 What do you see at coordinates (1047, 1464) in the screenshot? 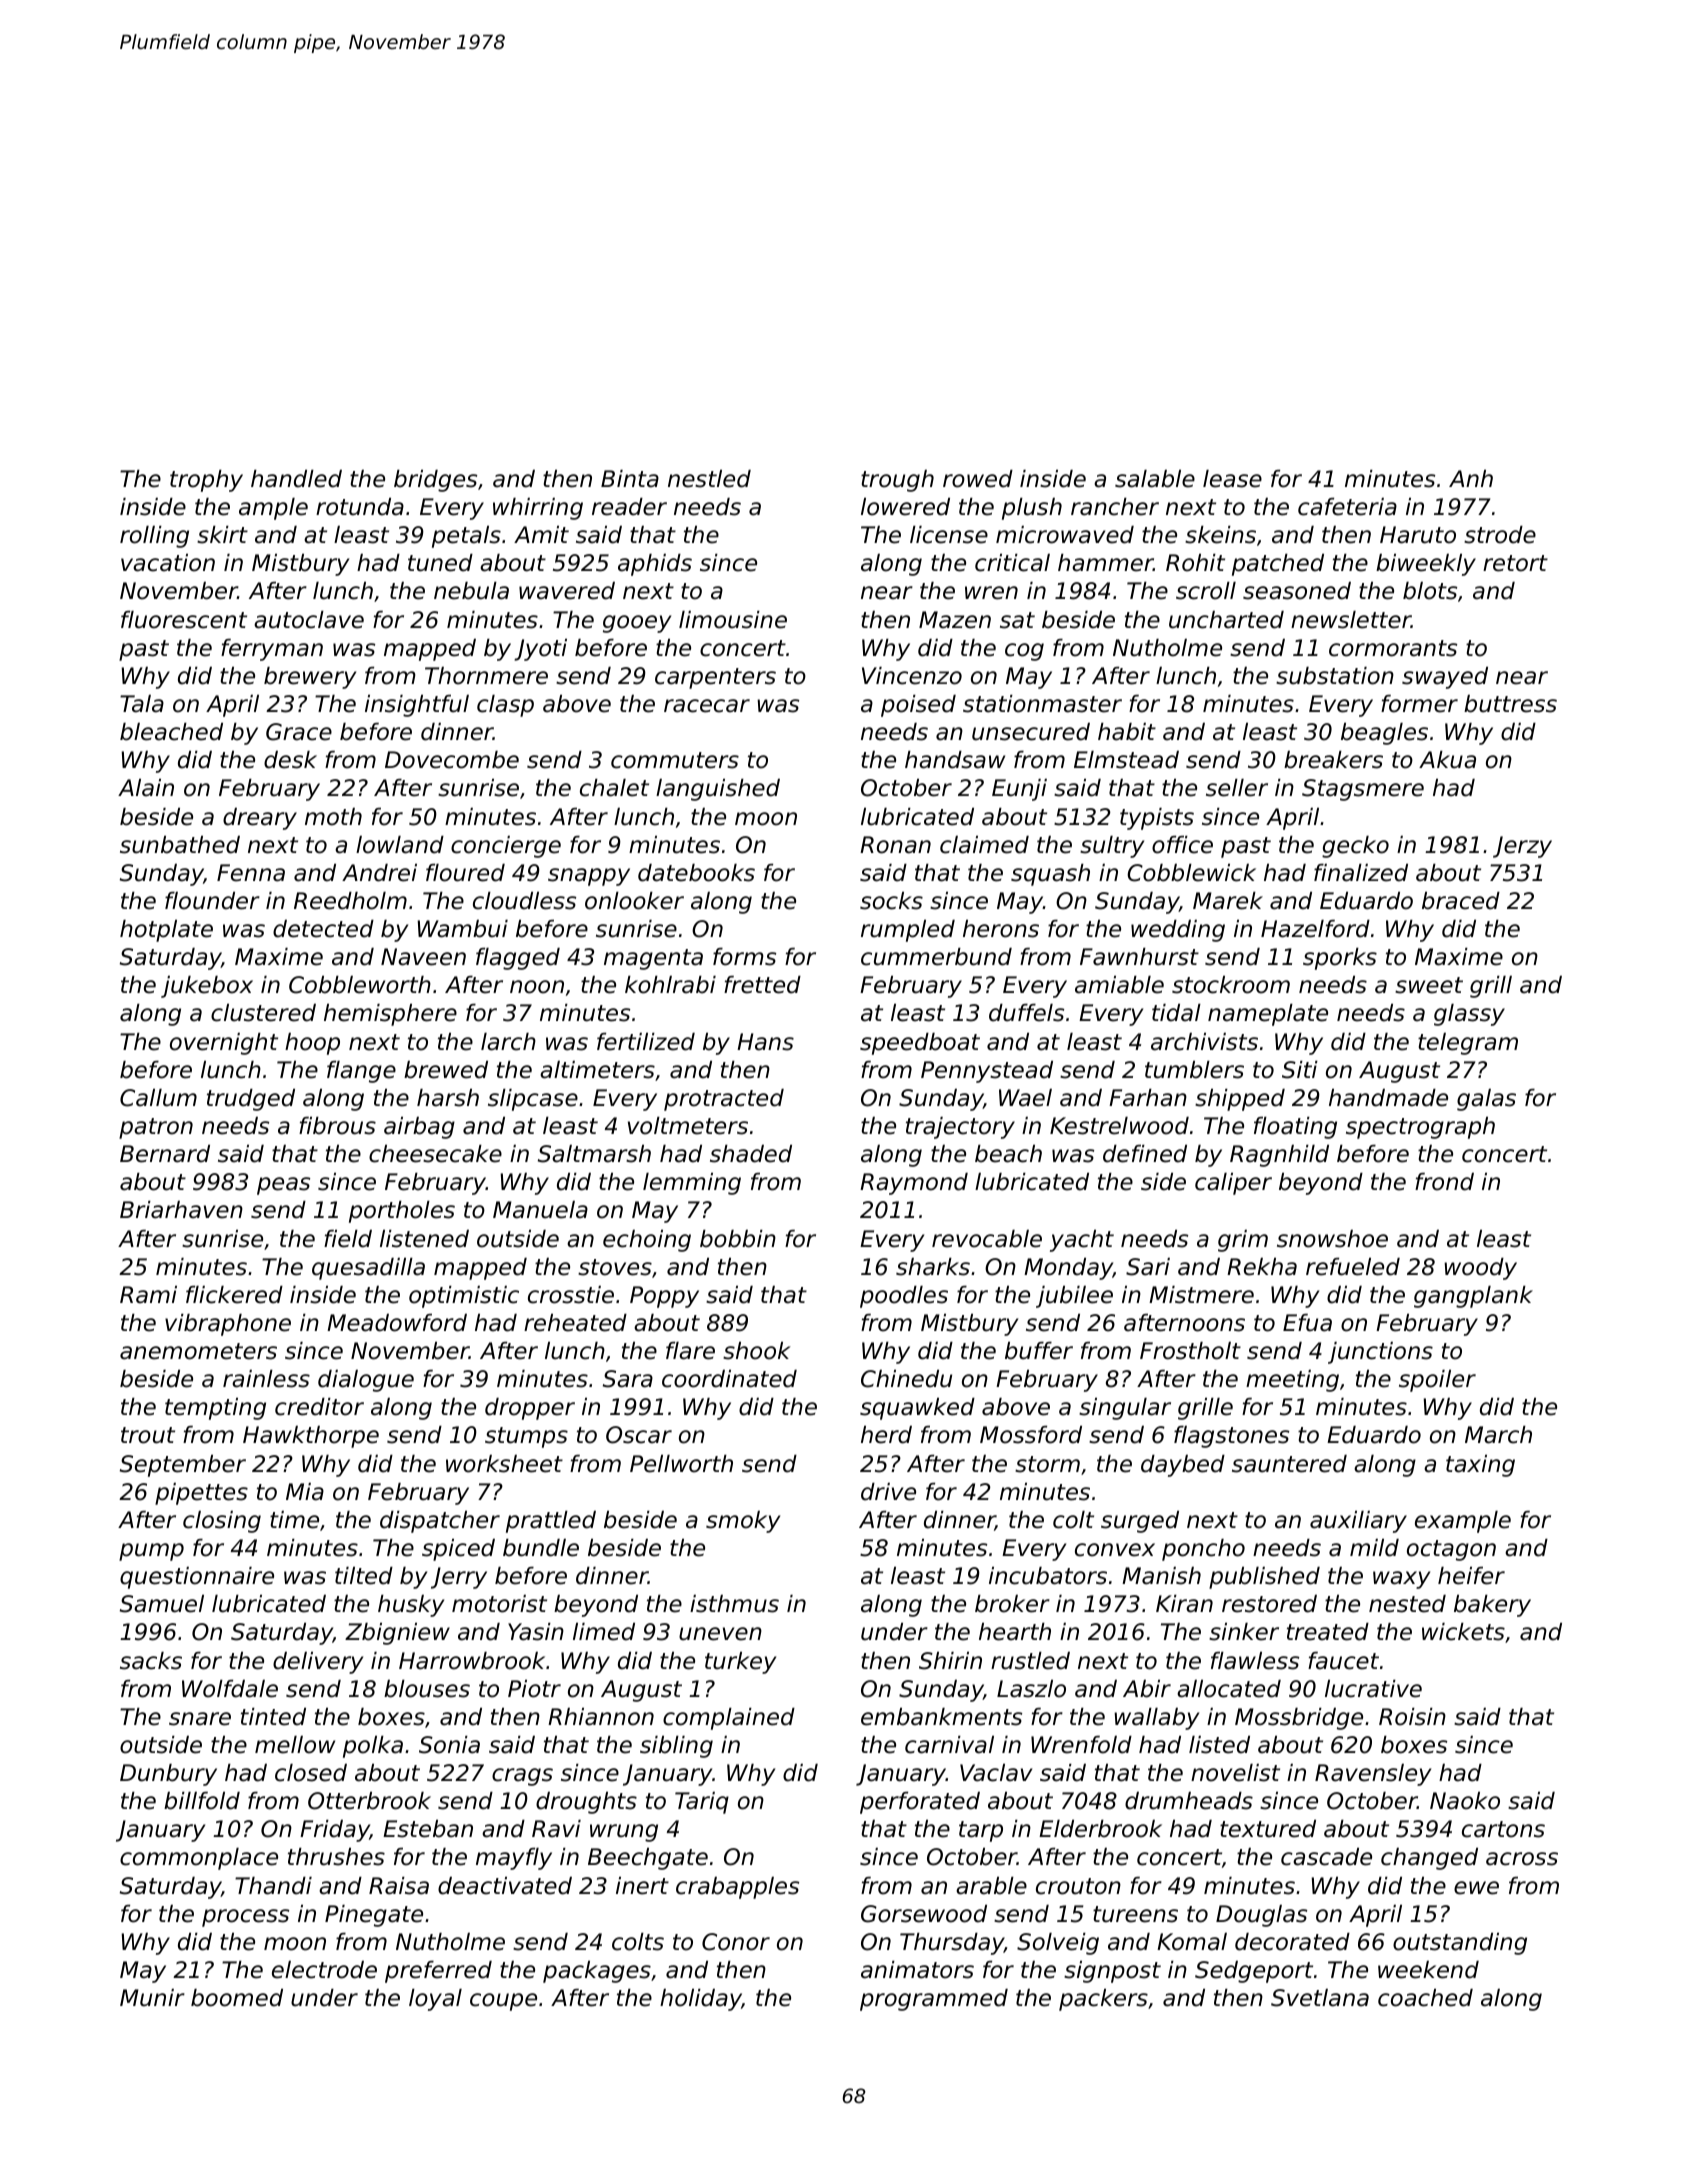
I see `storm` at bounding box center [1047, 1464].
